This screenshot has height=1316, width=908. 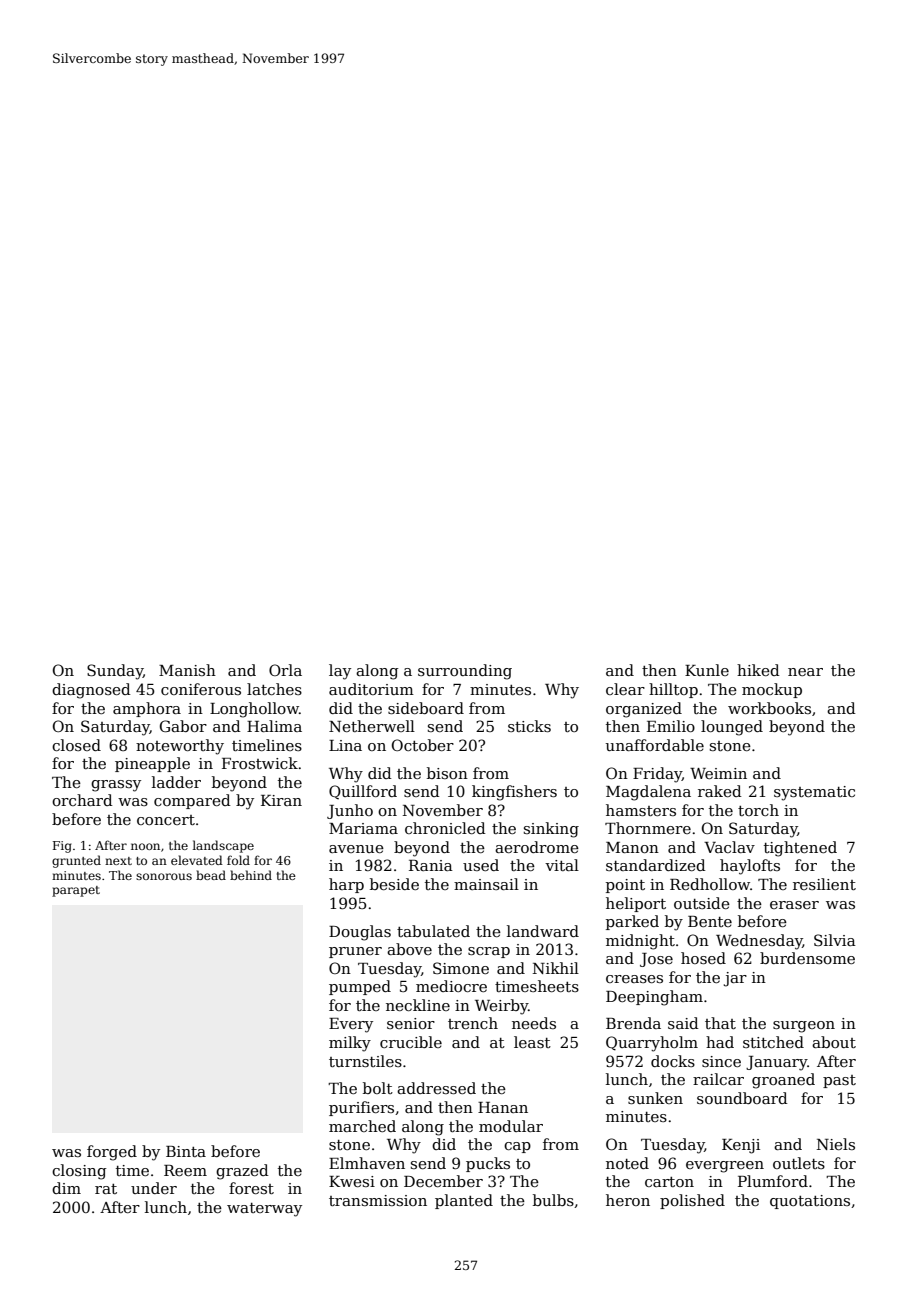 What do you see at coordinates (76, 891) in the screenshot?
I see `parapet` at bounding box center [76, 891].
